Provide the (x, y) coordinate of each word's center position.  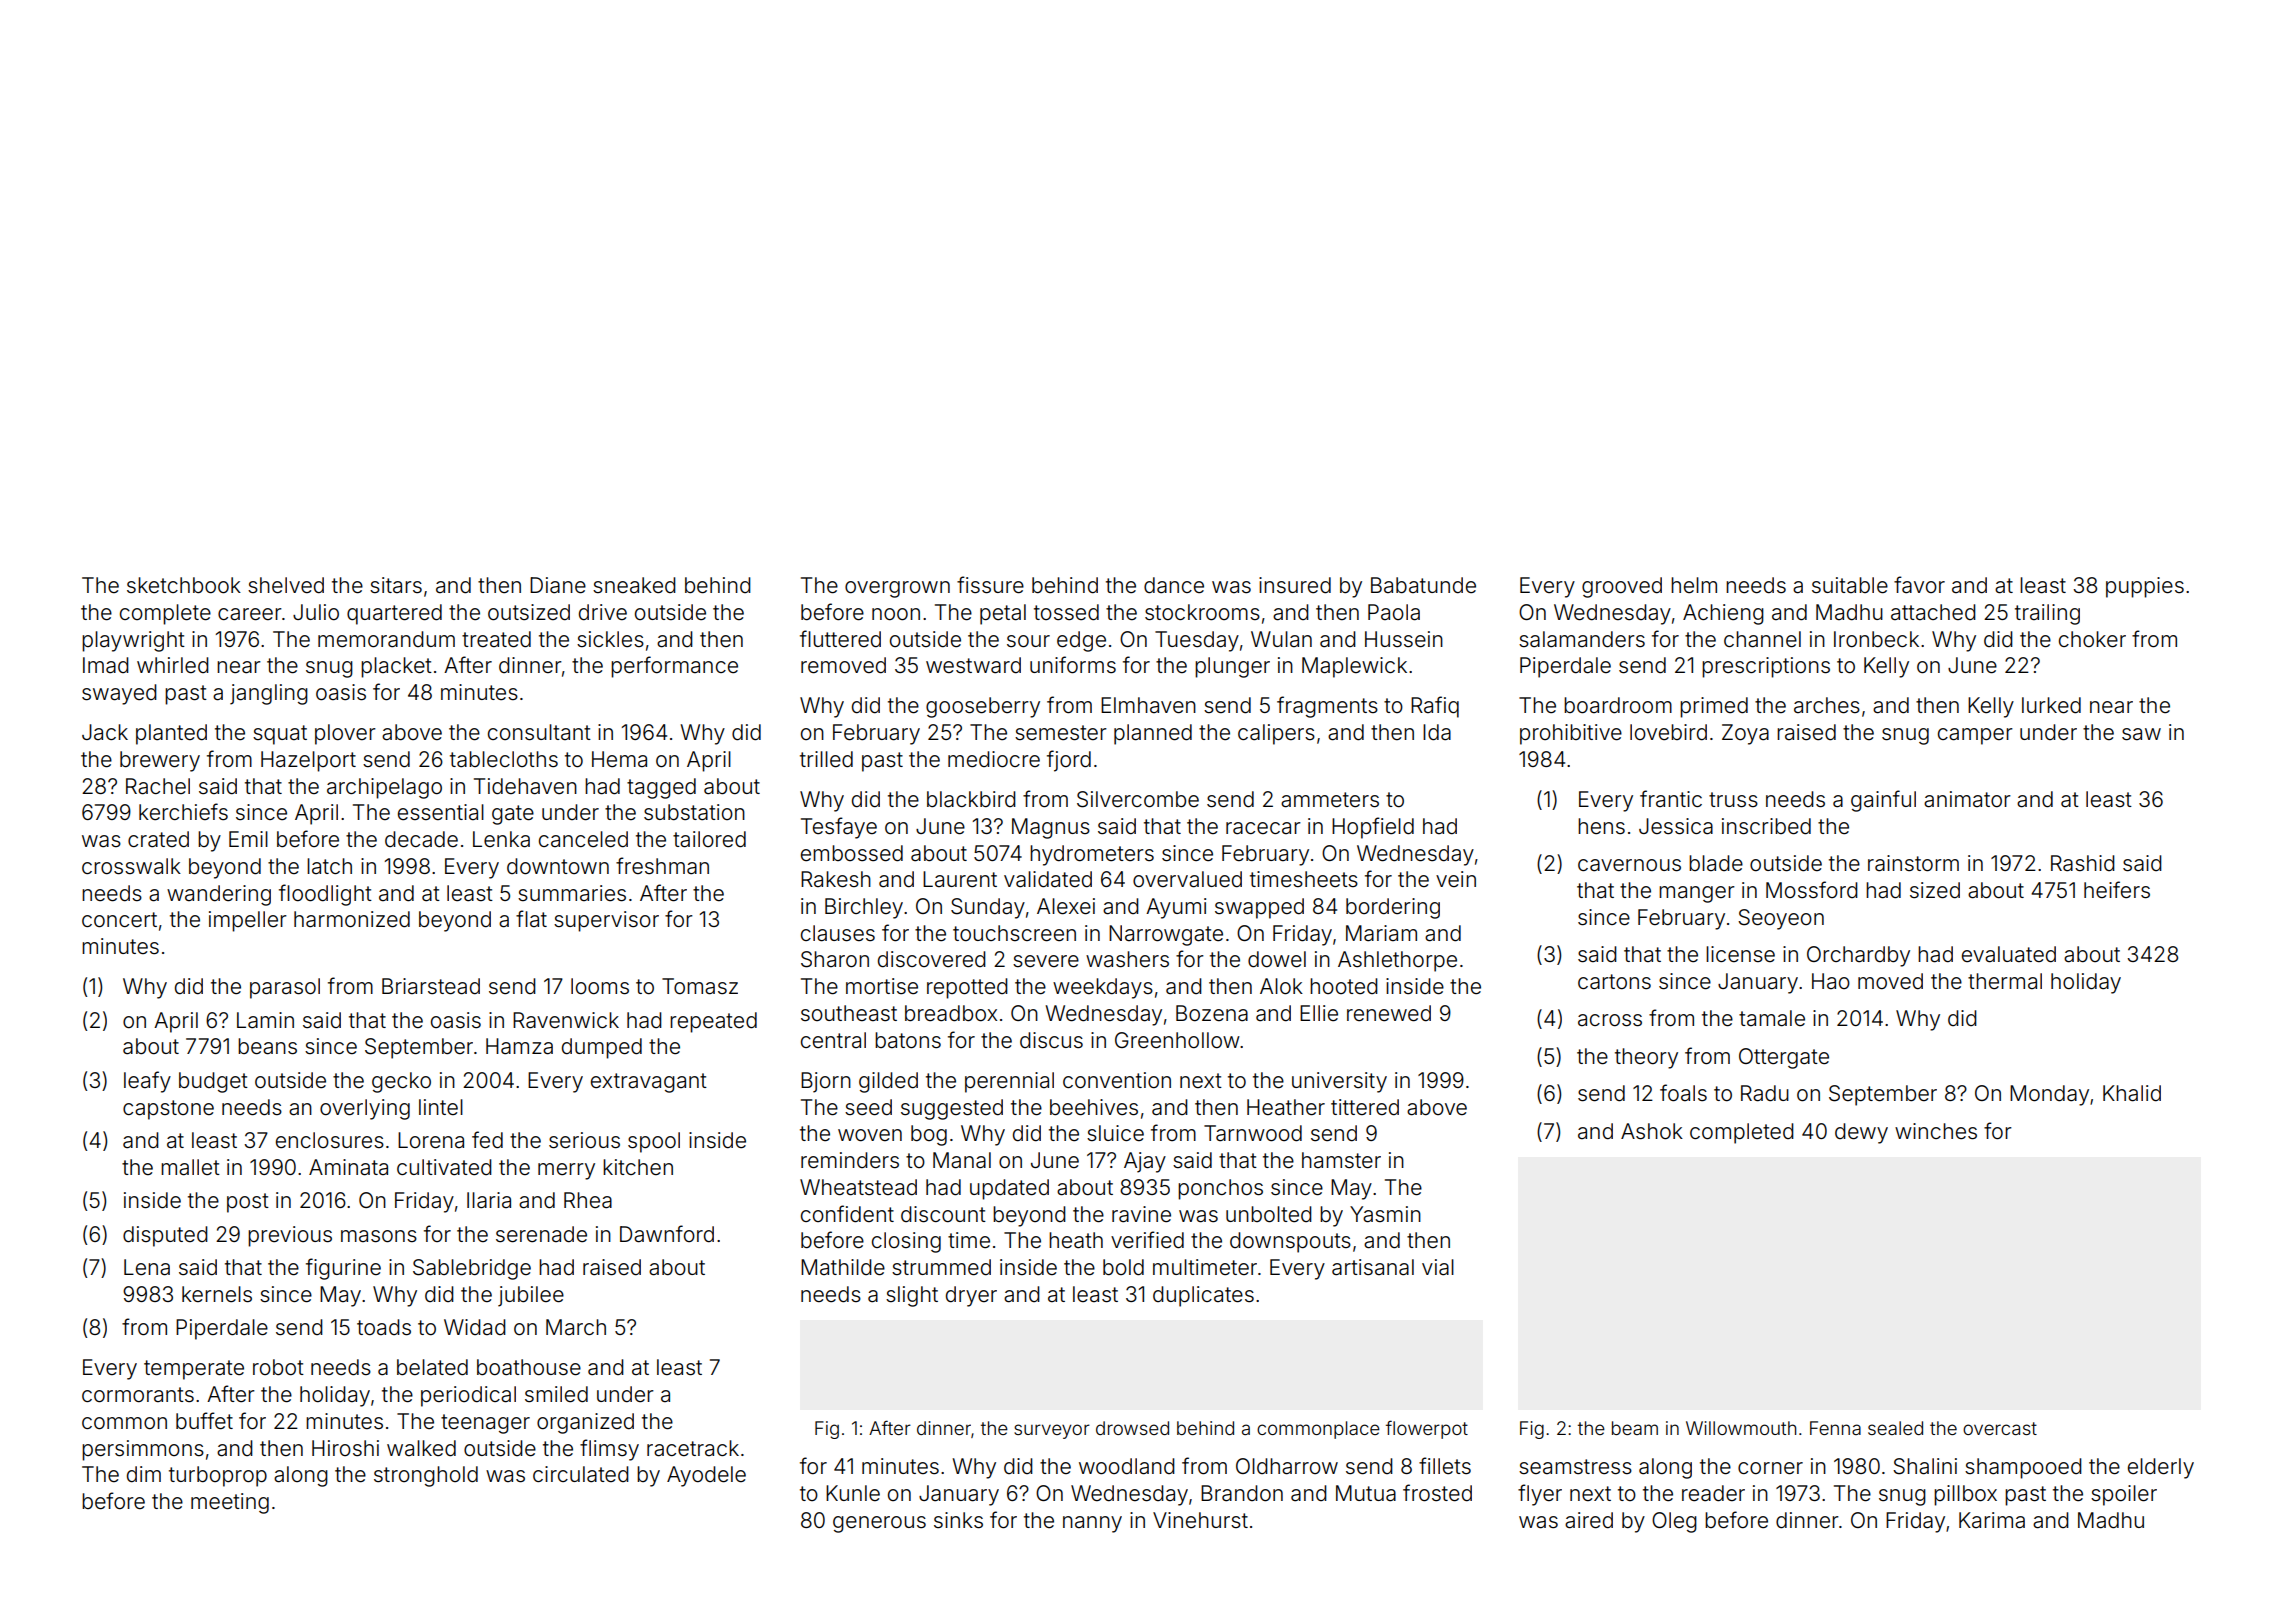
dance (1174, 585)
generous (879, 1524)
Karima (1992, 1520)
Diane (558, 585)
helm (1694, 585)
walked (421, 1448)
